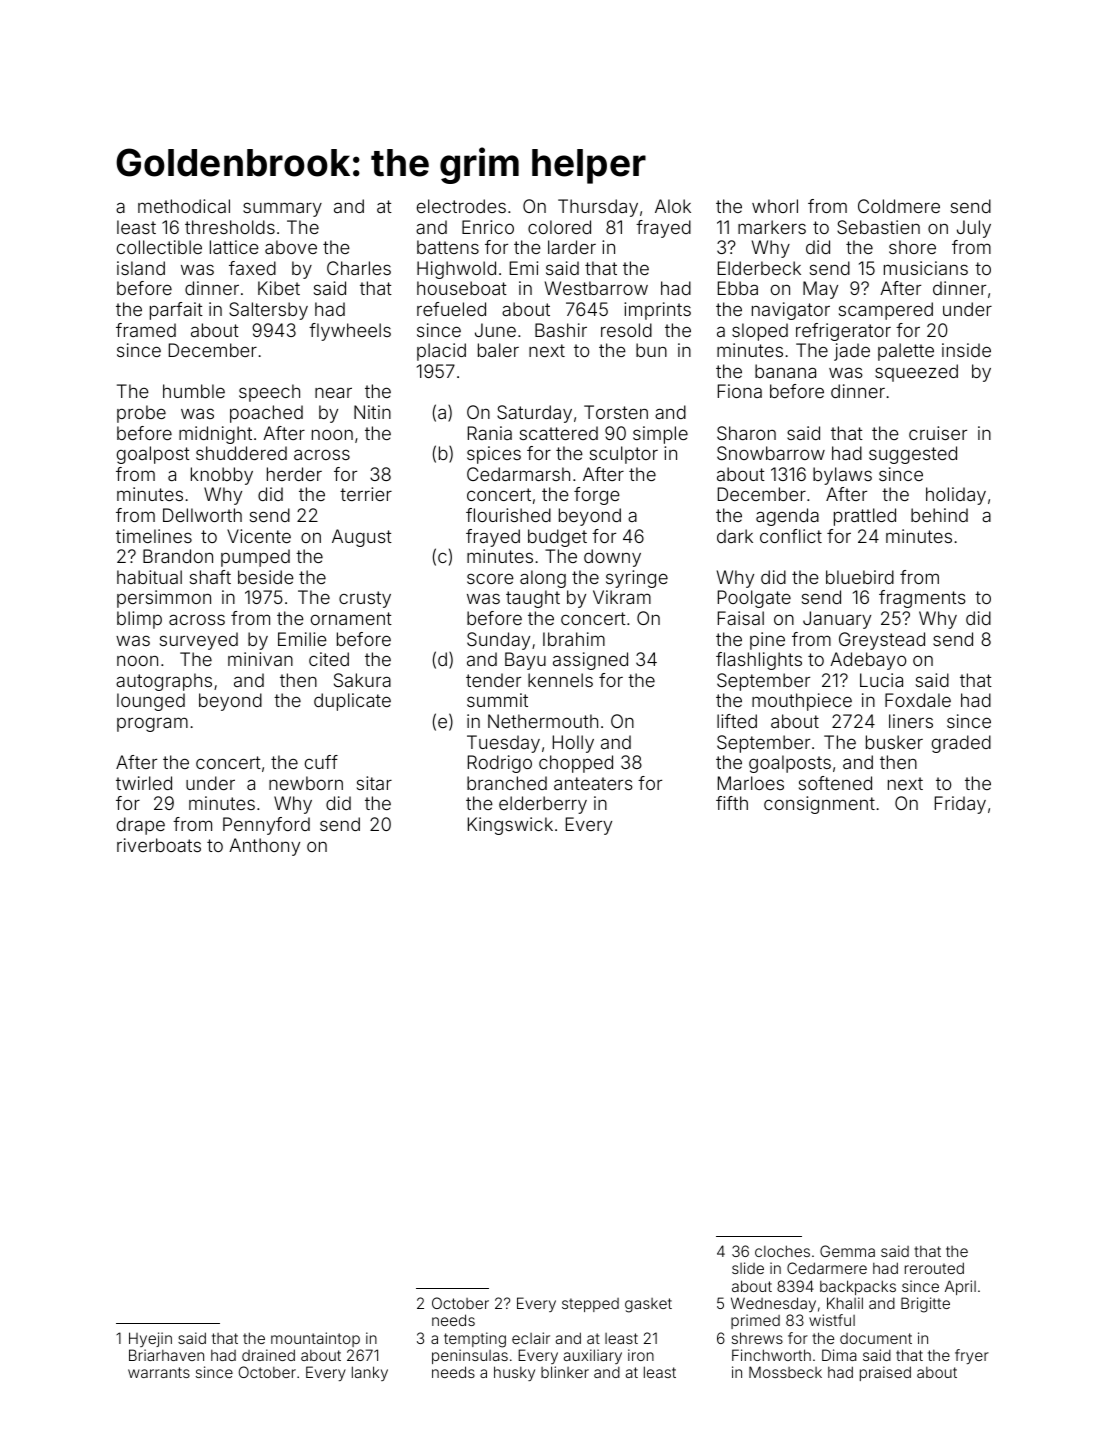  What do you see at coordinates (266, 577) in the page?
I see `beside` at bounding box center [266, 577].
